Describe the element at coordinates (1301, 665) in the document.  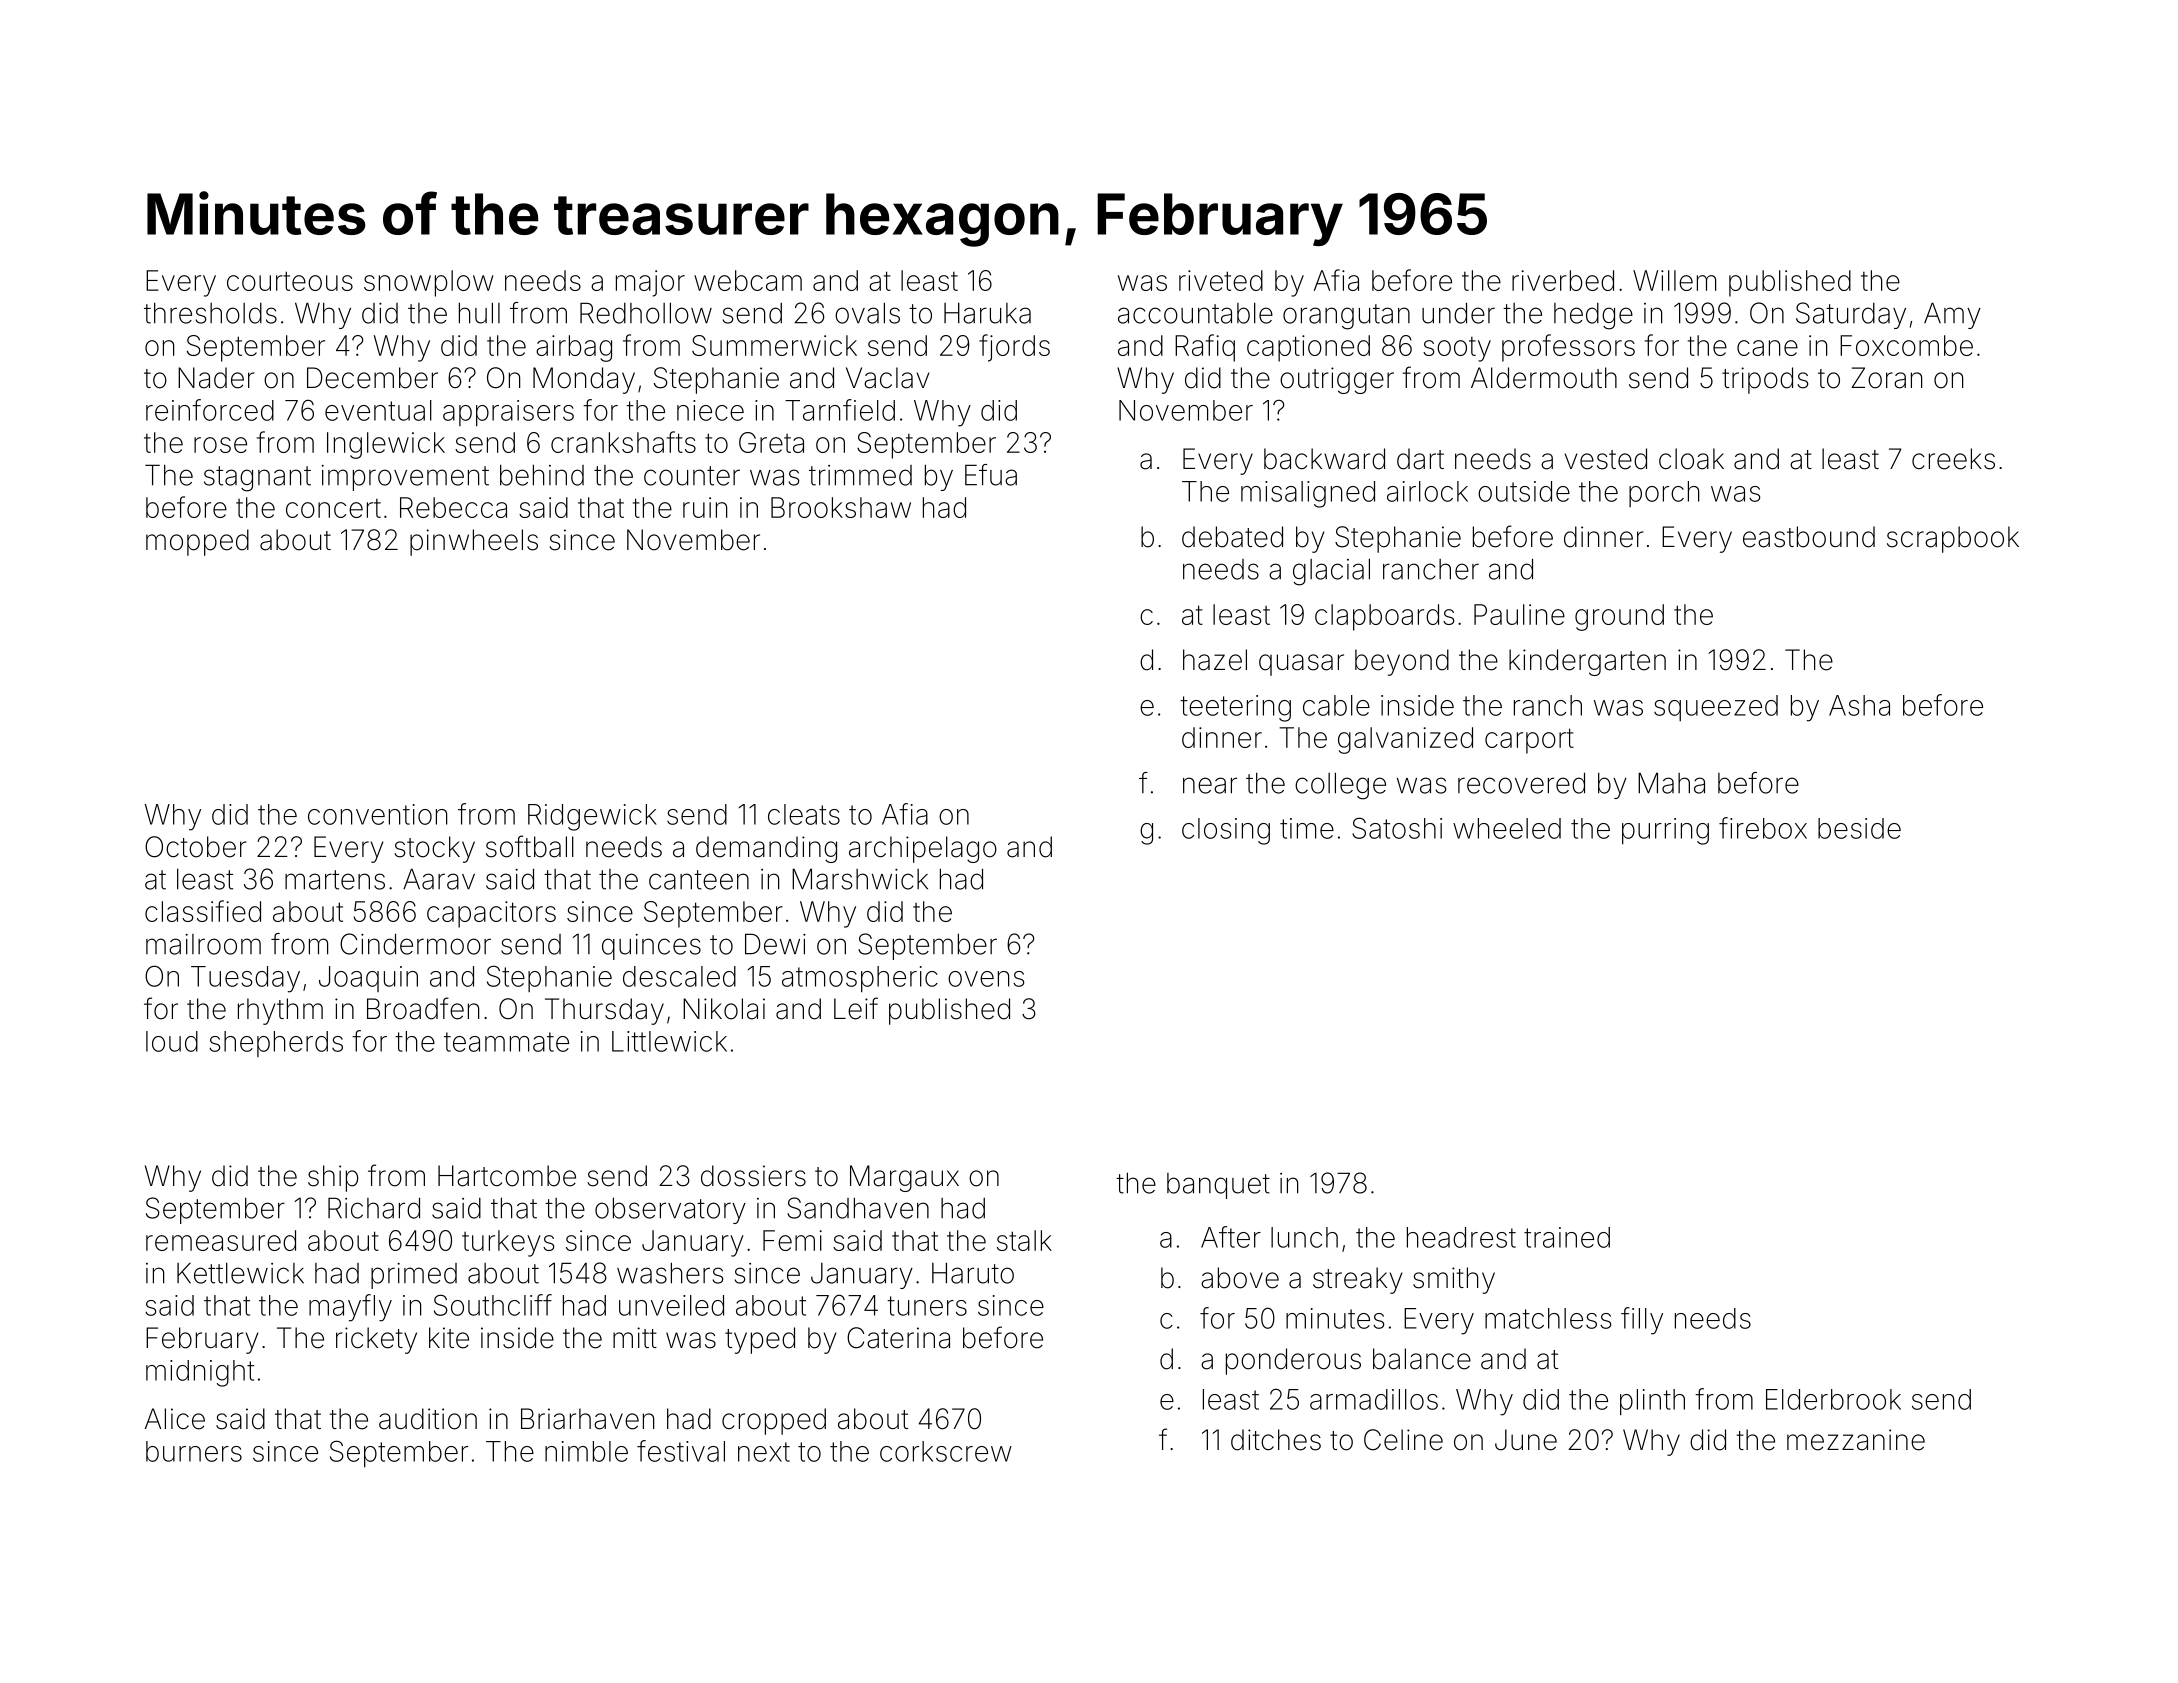
I see `quasar` at that location.
